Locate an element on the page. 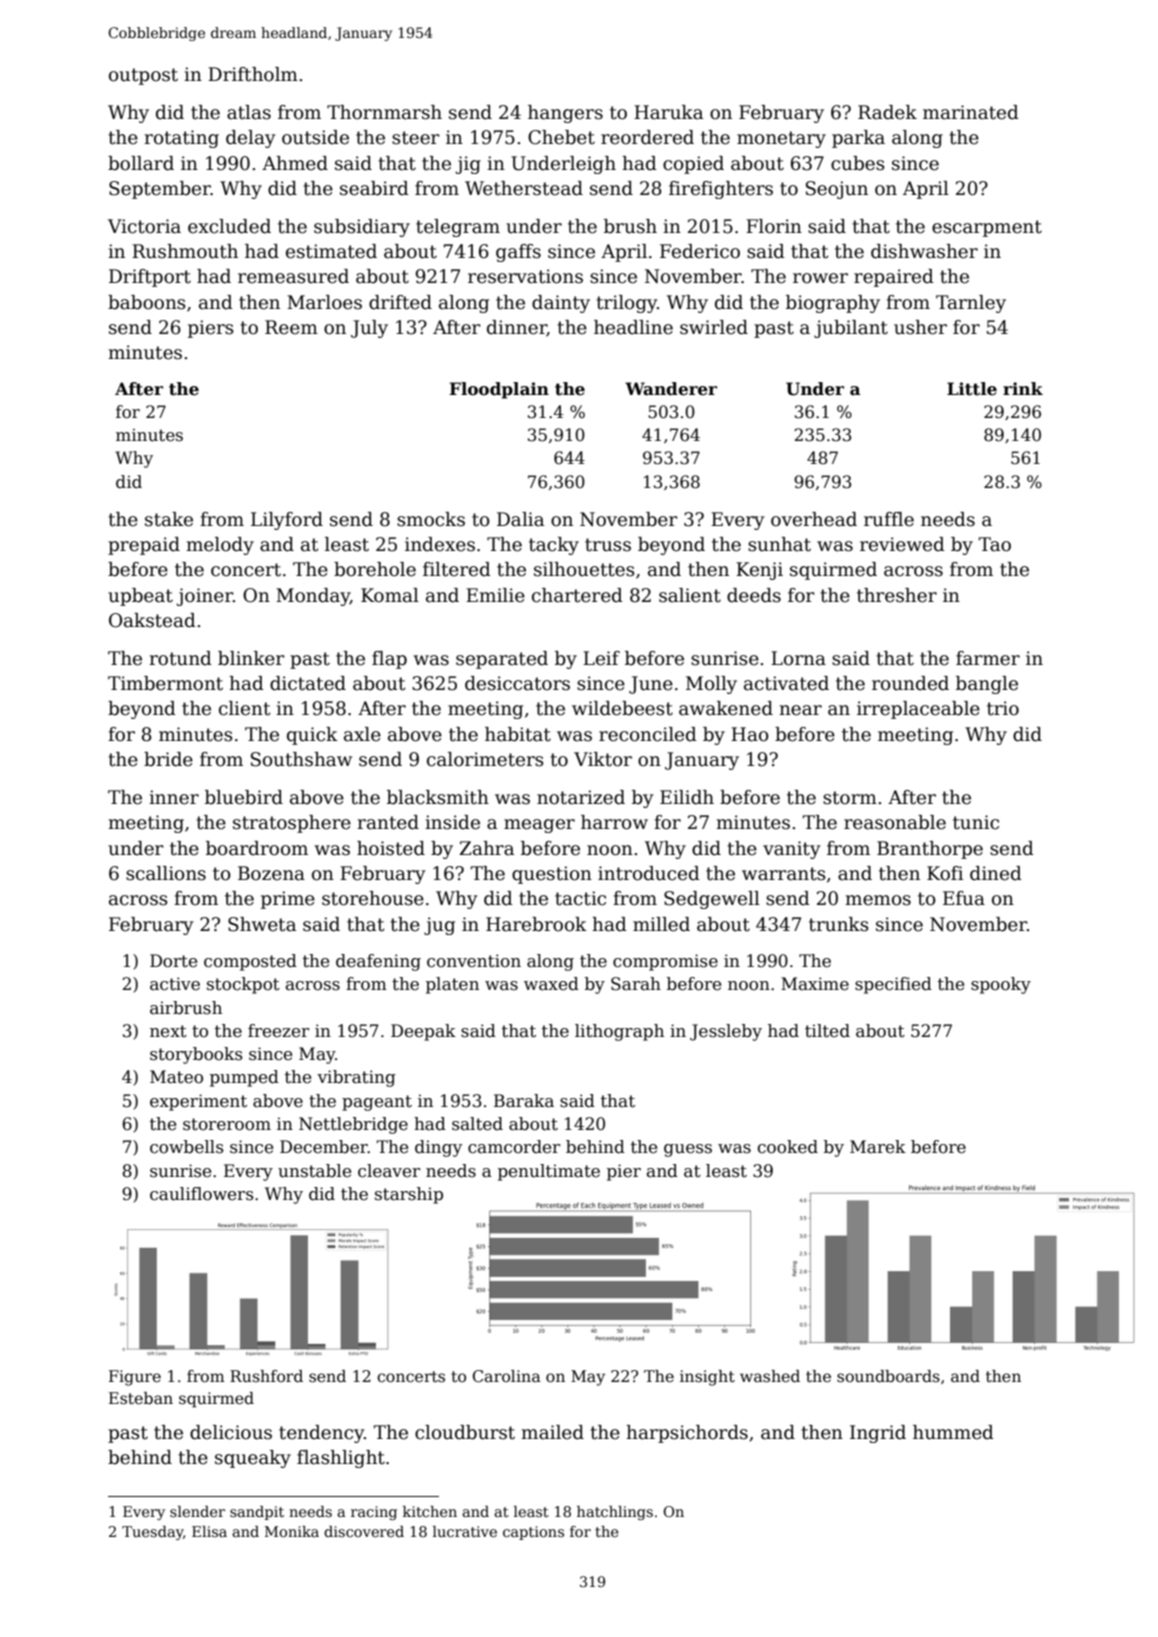 This document has width=1158, height=1637. client is located at coordinates (244, 708).
